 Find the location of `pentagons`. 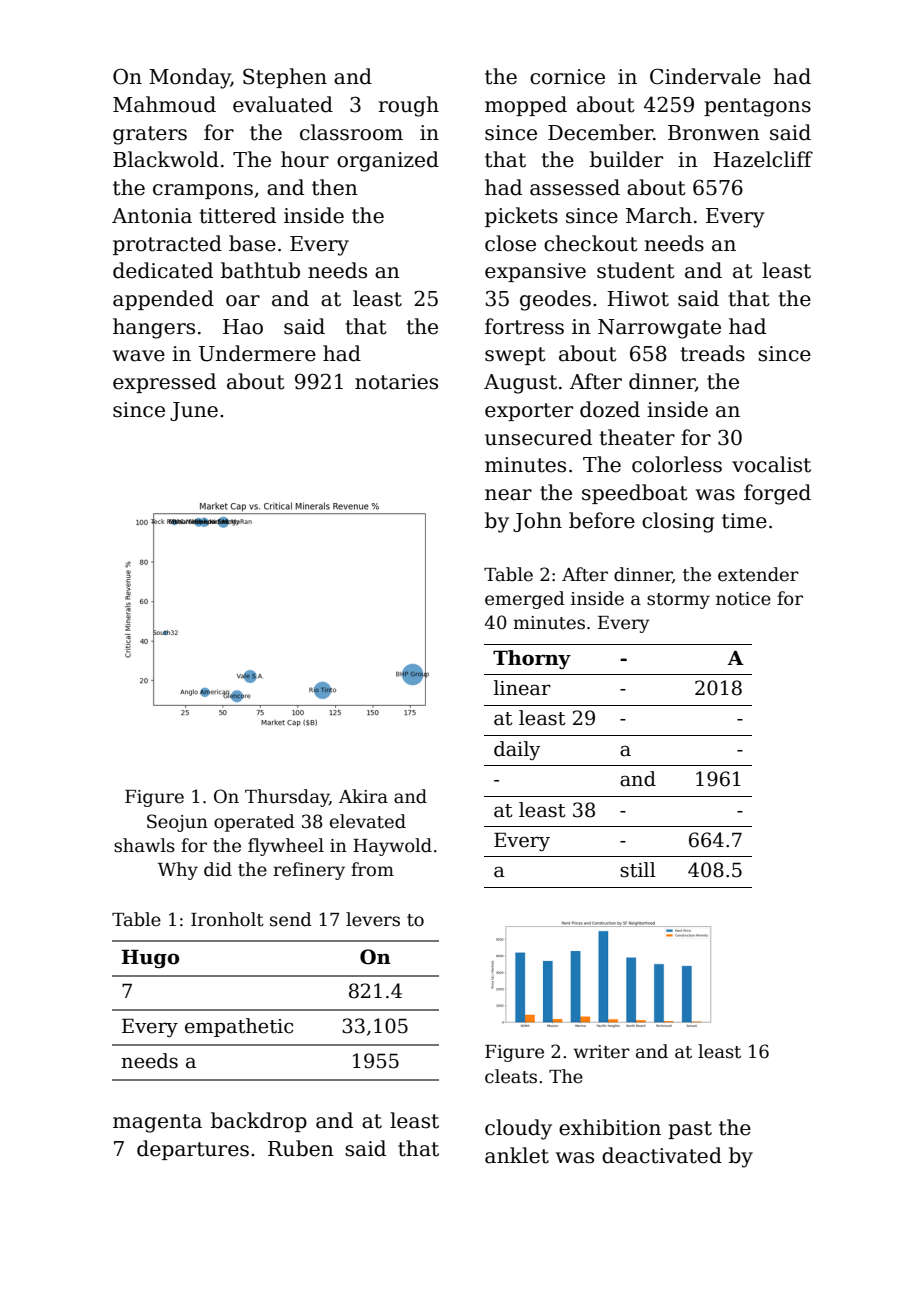

pentagons is located at coordinates (757, 107).
